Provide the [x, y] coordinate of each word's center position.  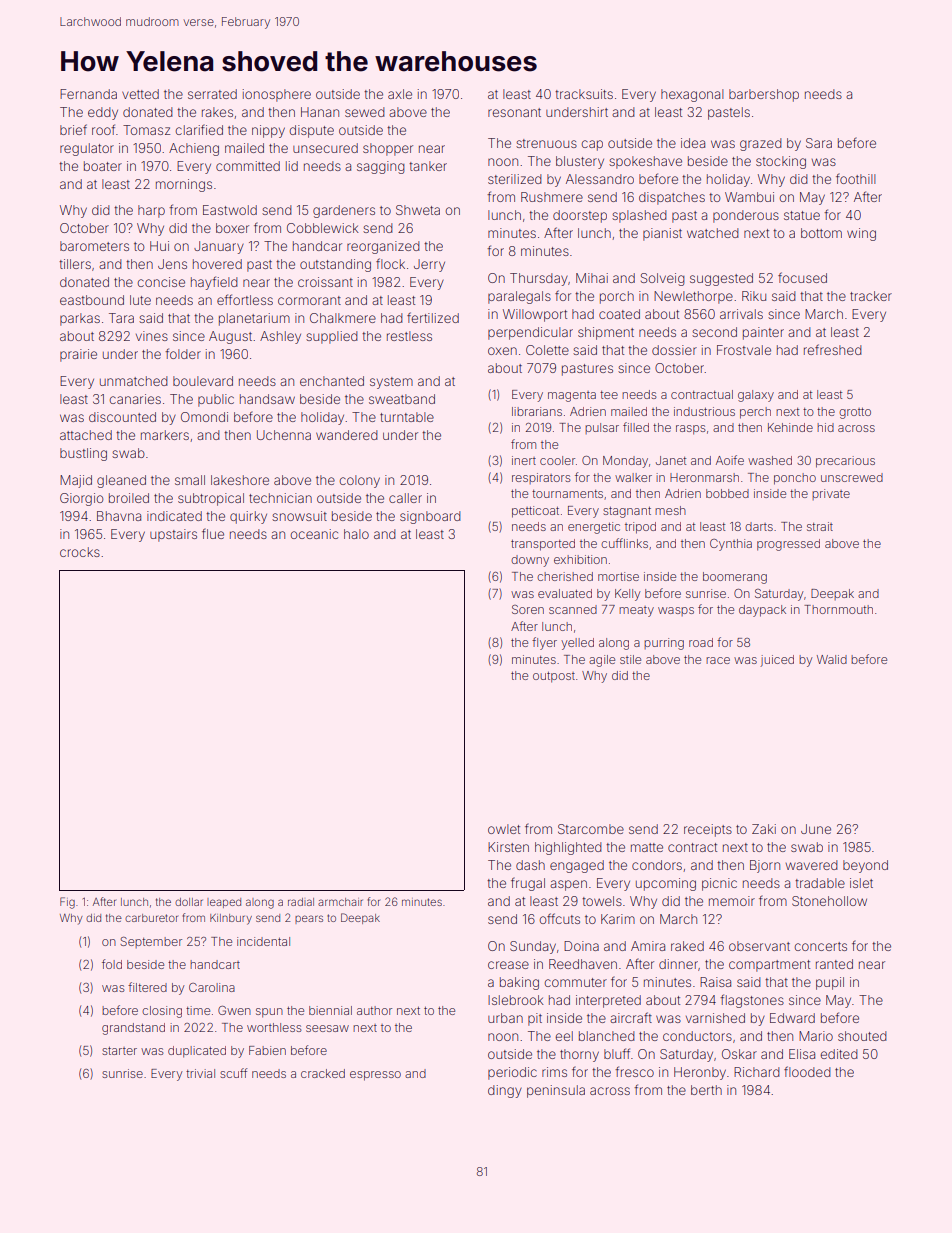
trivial [200, 1073]
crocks [80, 552]
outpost [554, 677]
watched [713, 233]
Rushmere [552, 197]
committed [248, 166]
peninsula [556, 1091]
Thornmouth [838, 609]
